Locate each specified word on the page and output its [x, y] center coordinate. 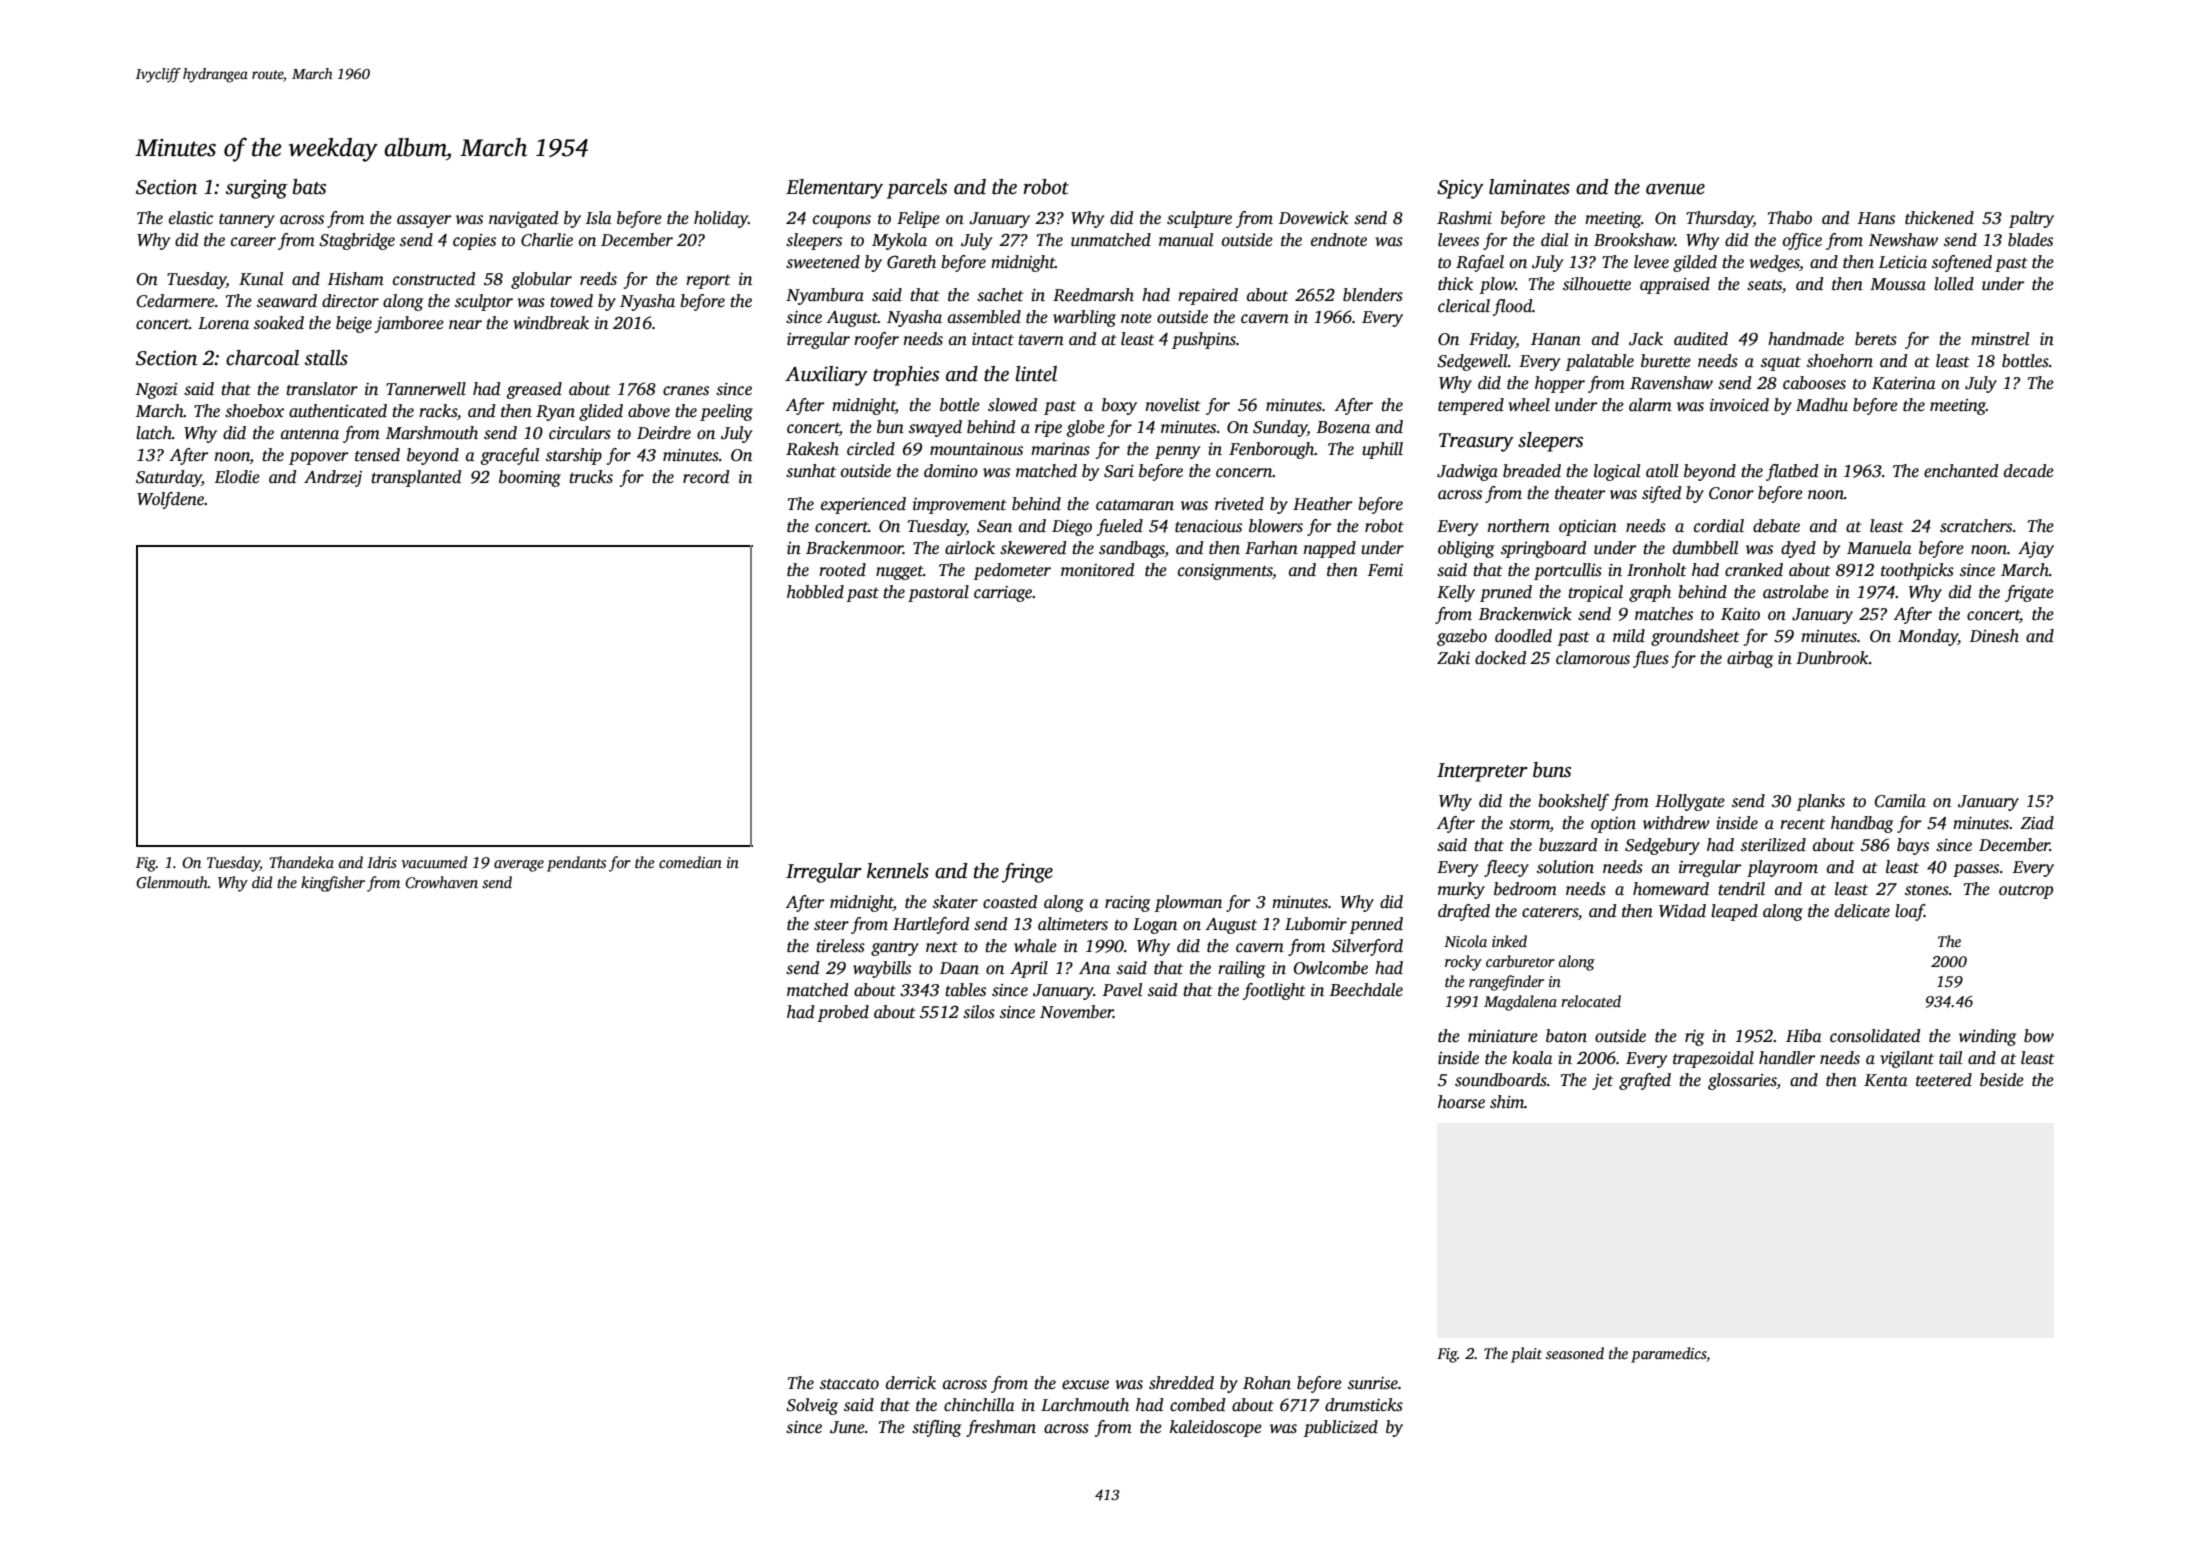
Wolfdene [170, 500]
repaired [1208, 296]
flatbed [1792, 472]
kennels [898, 871]
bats [309, 187]
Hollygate [1690, 802]
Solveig [812, 1406]
